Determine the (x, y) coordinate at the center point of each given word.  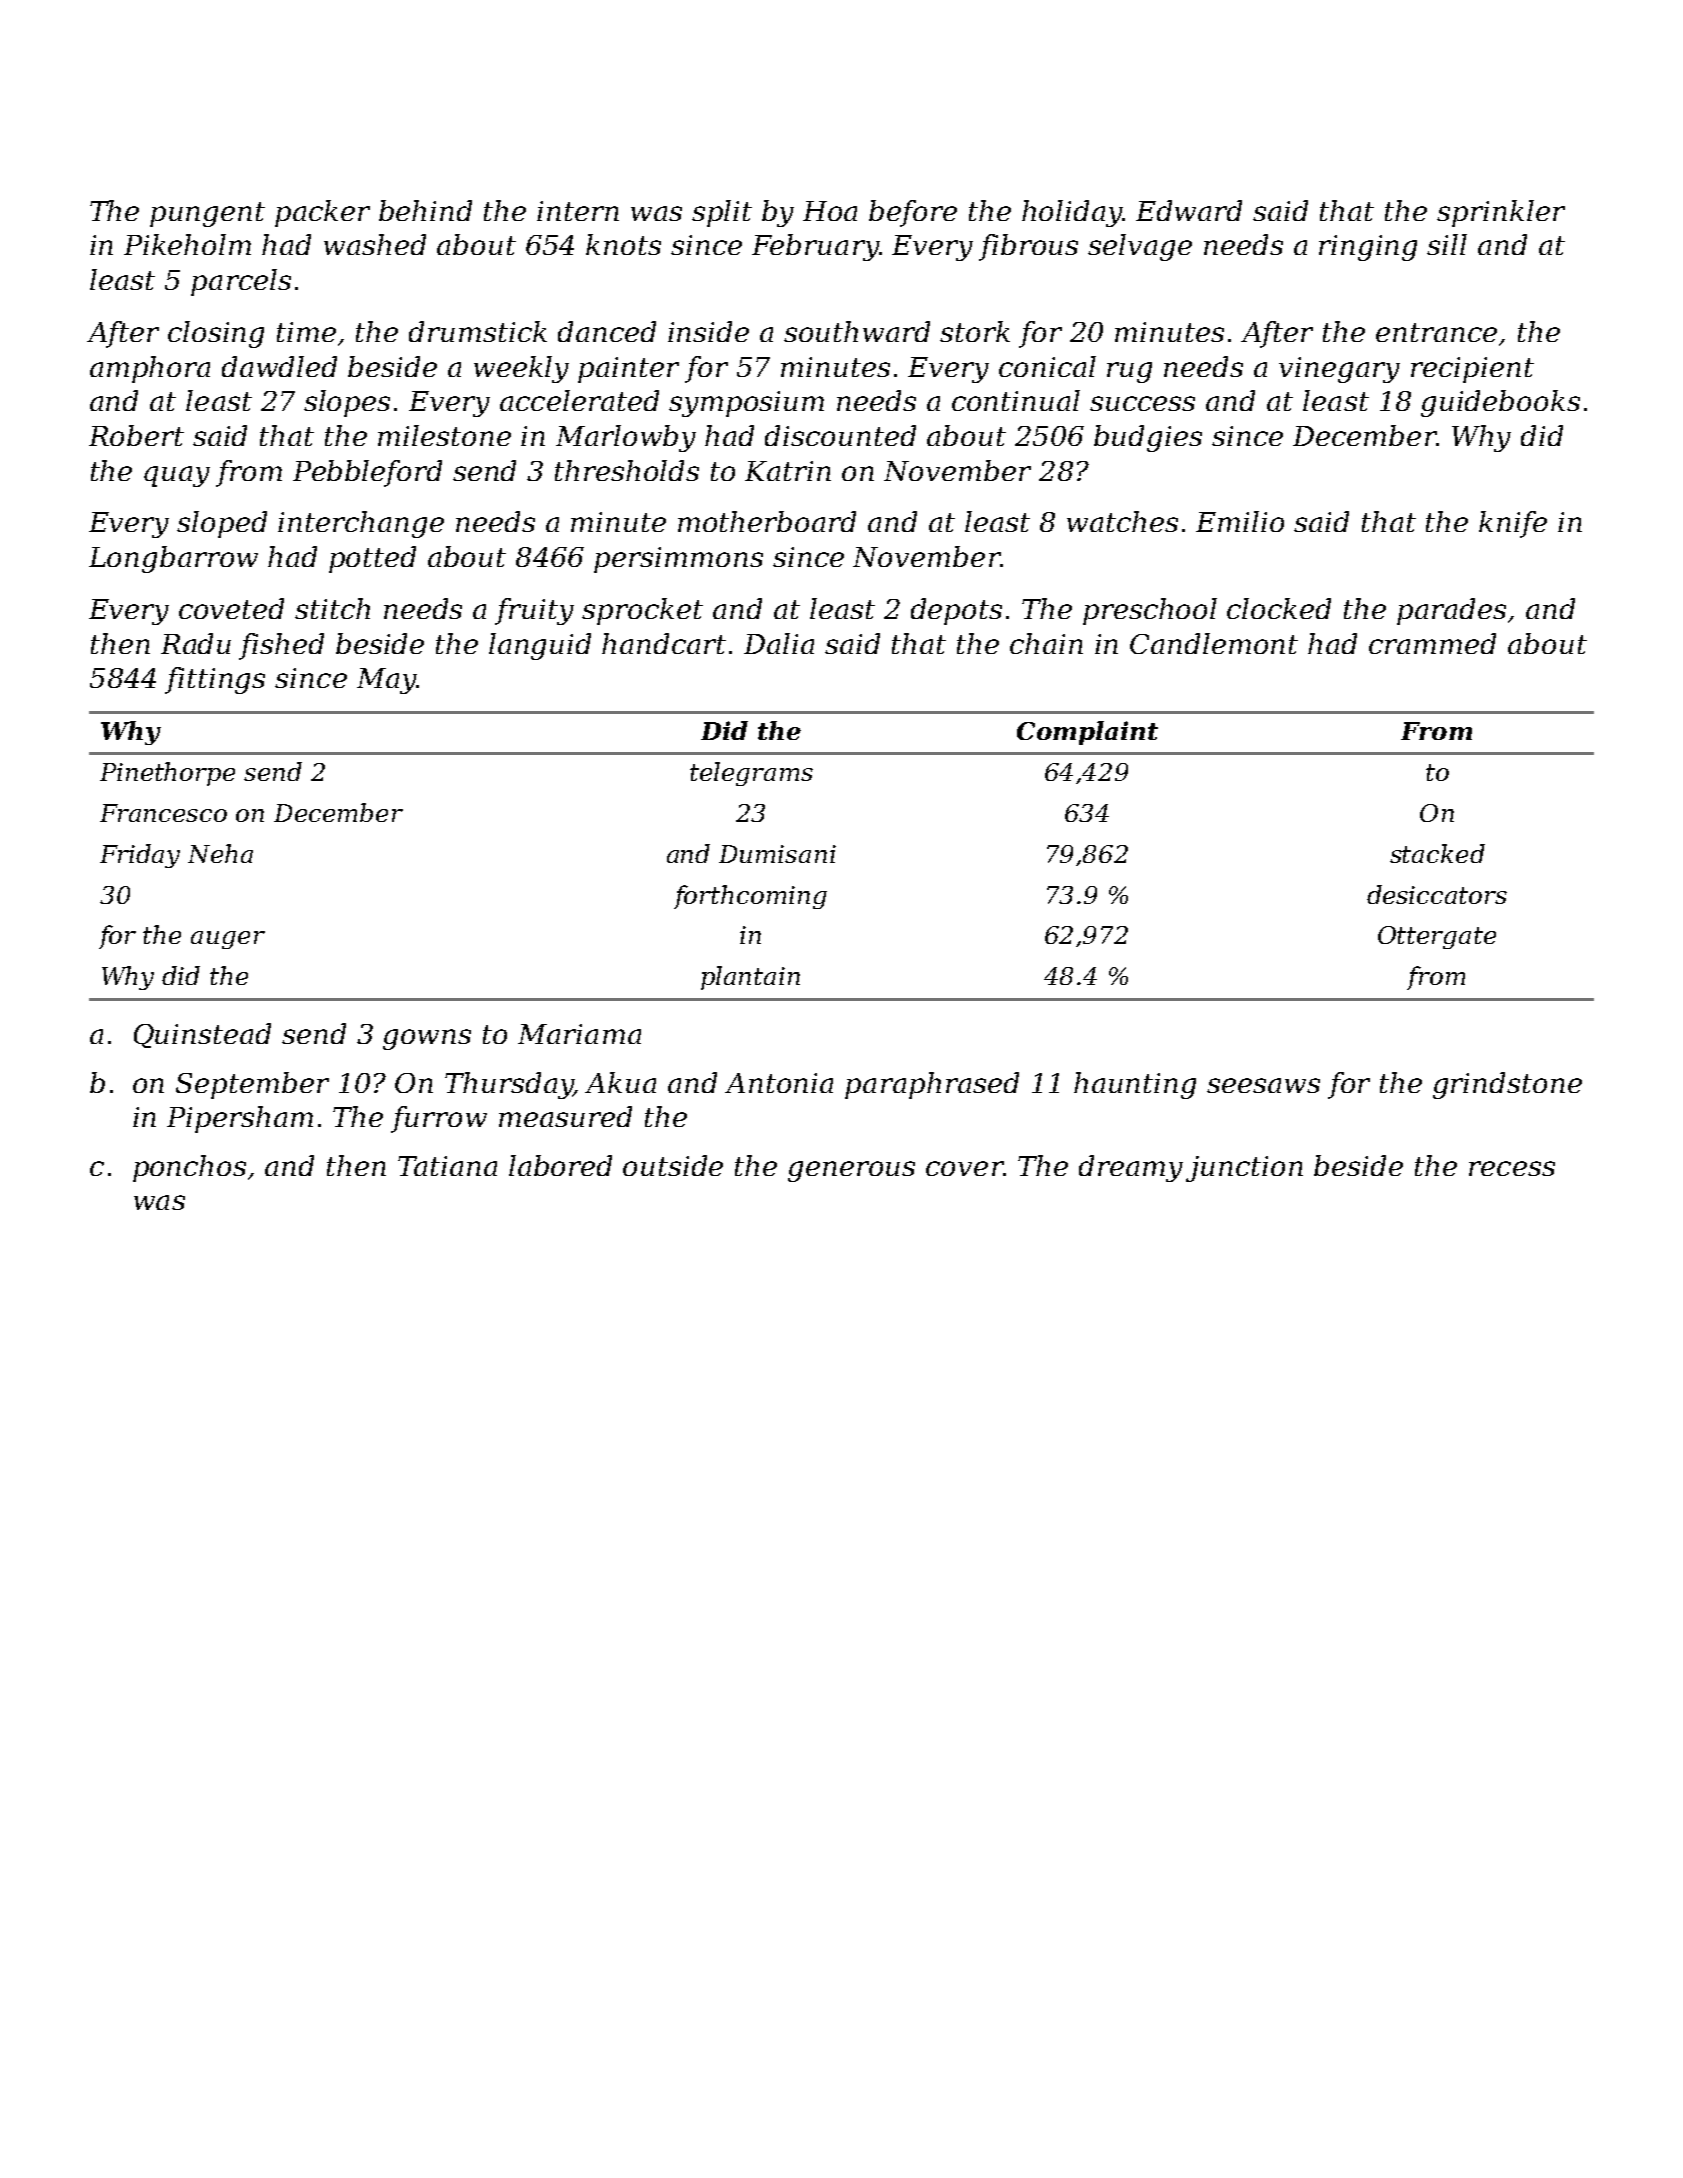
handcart (664, 643)
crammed (1432, 643)
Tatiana (447, 1166)
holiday (1072, 213)
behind (425, 210)
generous (851, 1171)
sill (1447, 244)
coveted (231, 608)
